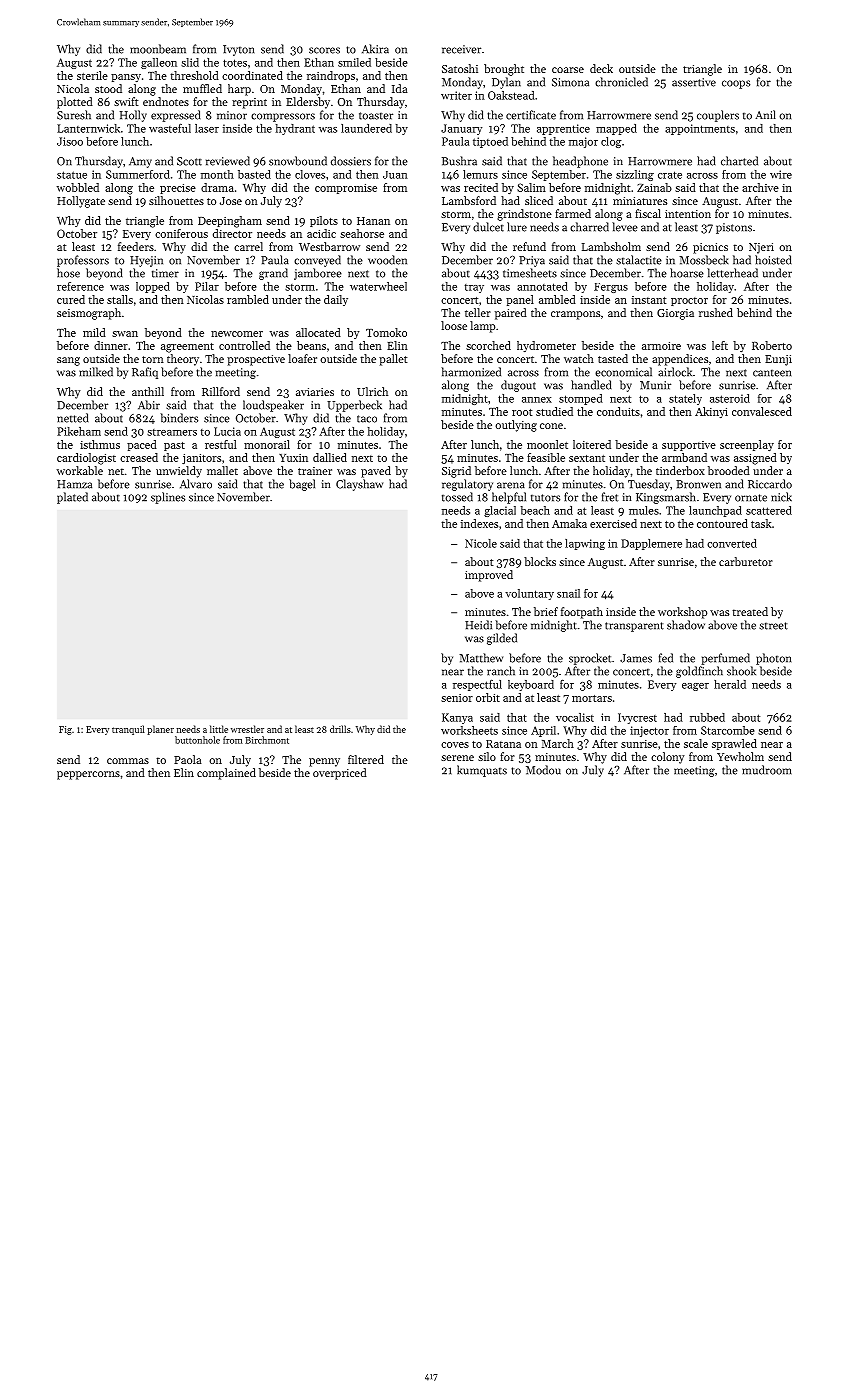  Describe the element at coordinates (716, 312) in the page. I see `rushed` at that location.
